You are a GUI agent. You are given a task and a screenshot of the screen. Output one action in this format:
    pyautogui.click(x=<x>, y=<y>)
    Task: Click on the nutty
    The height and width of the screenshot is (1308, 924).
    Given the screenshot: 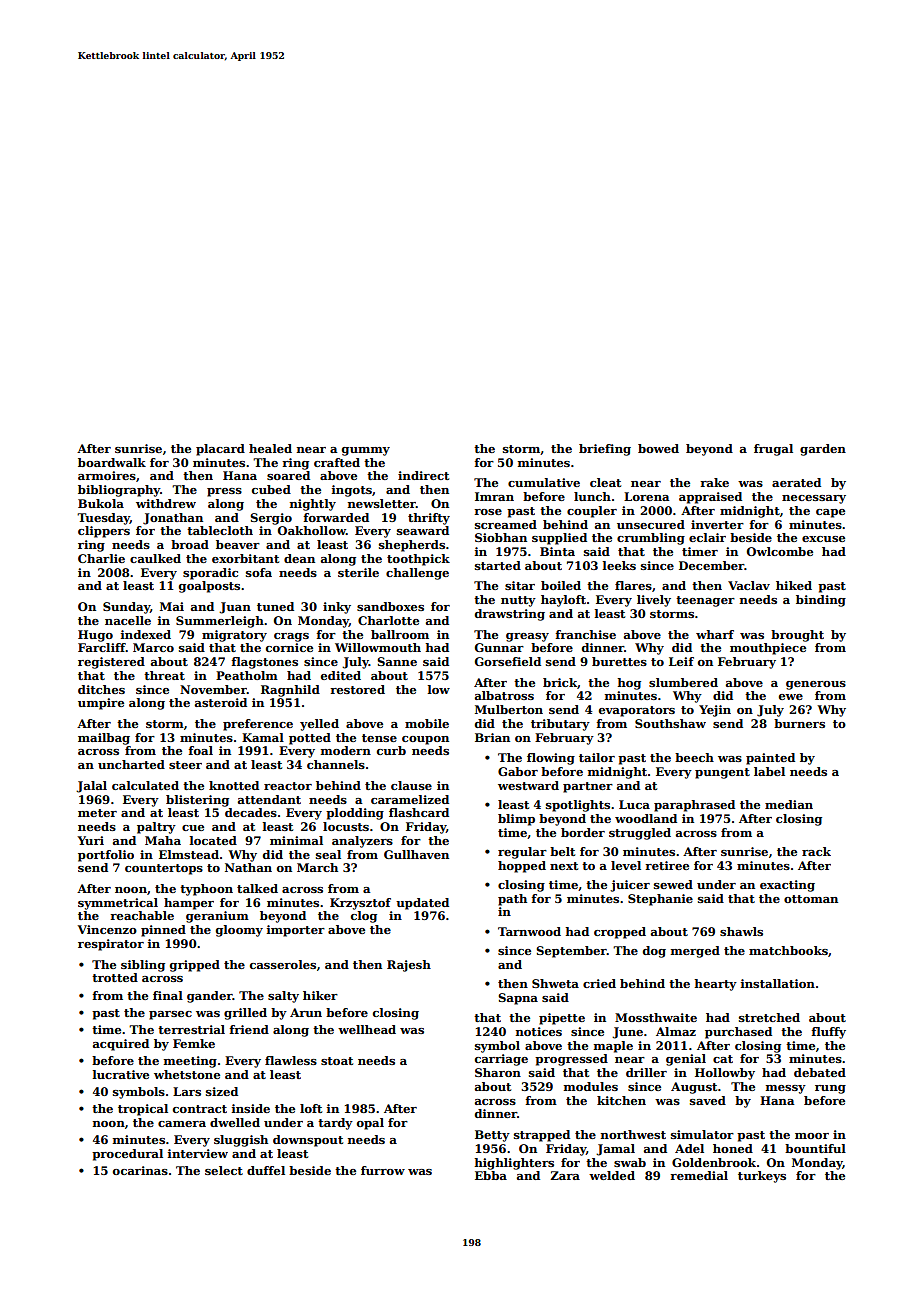 What is the action you would take?
    pyautogui.click(x=518, y=601)
